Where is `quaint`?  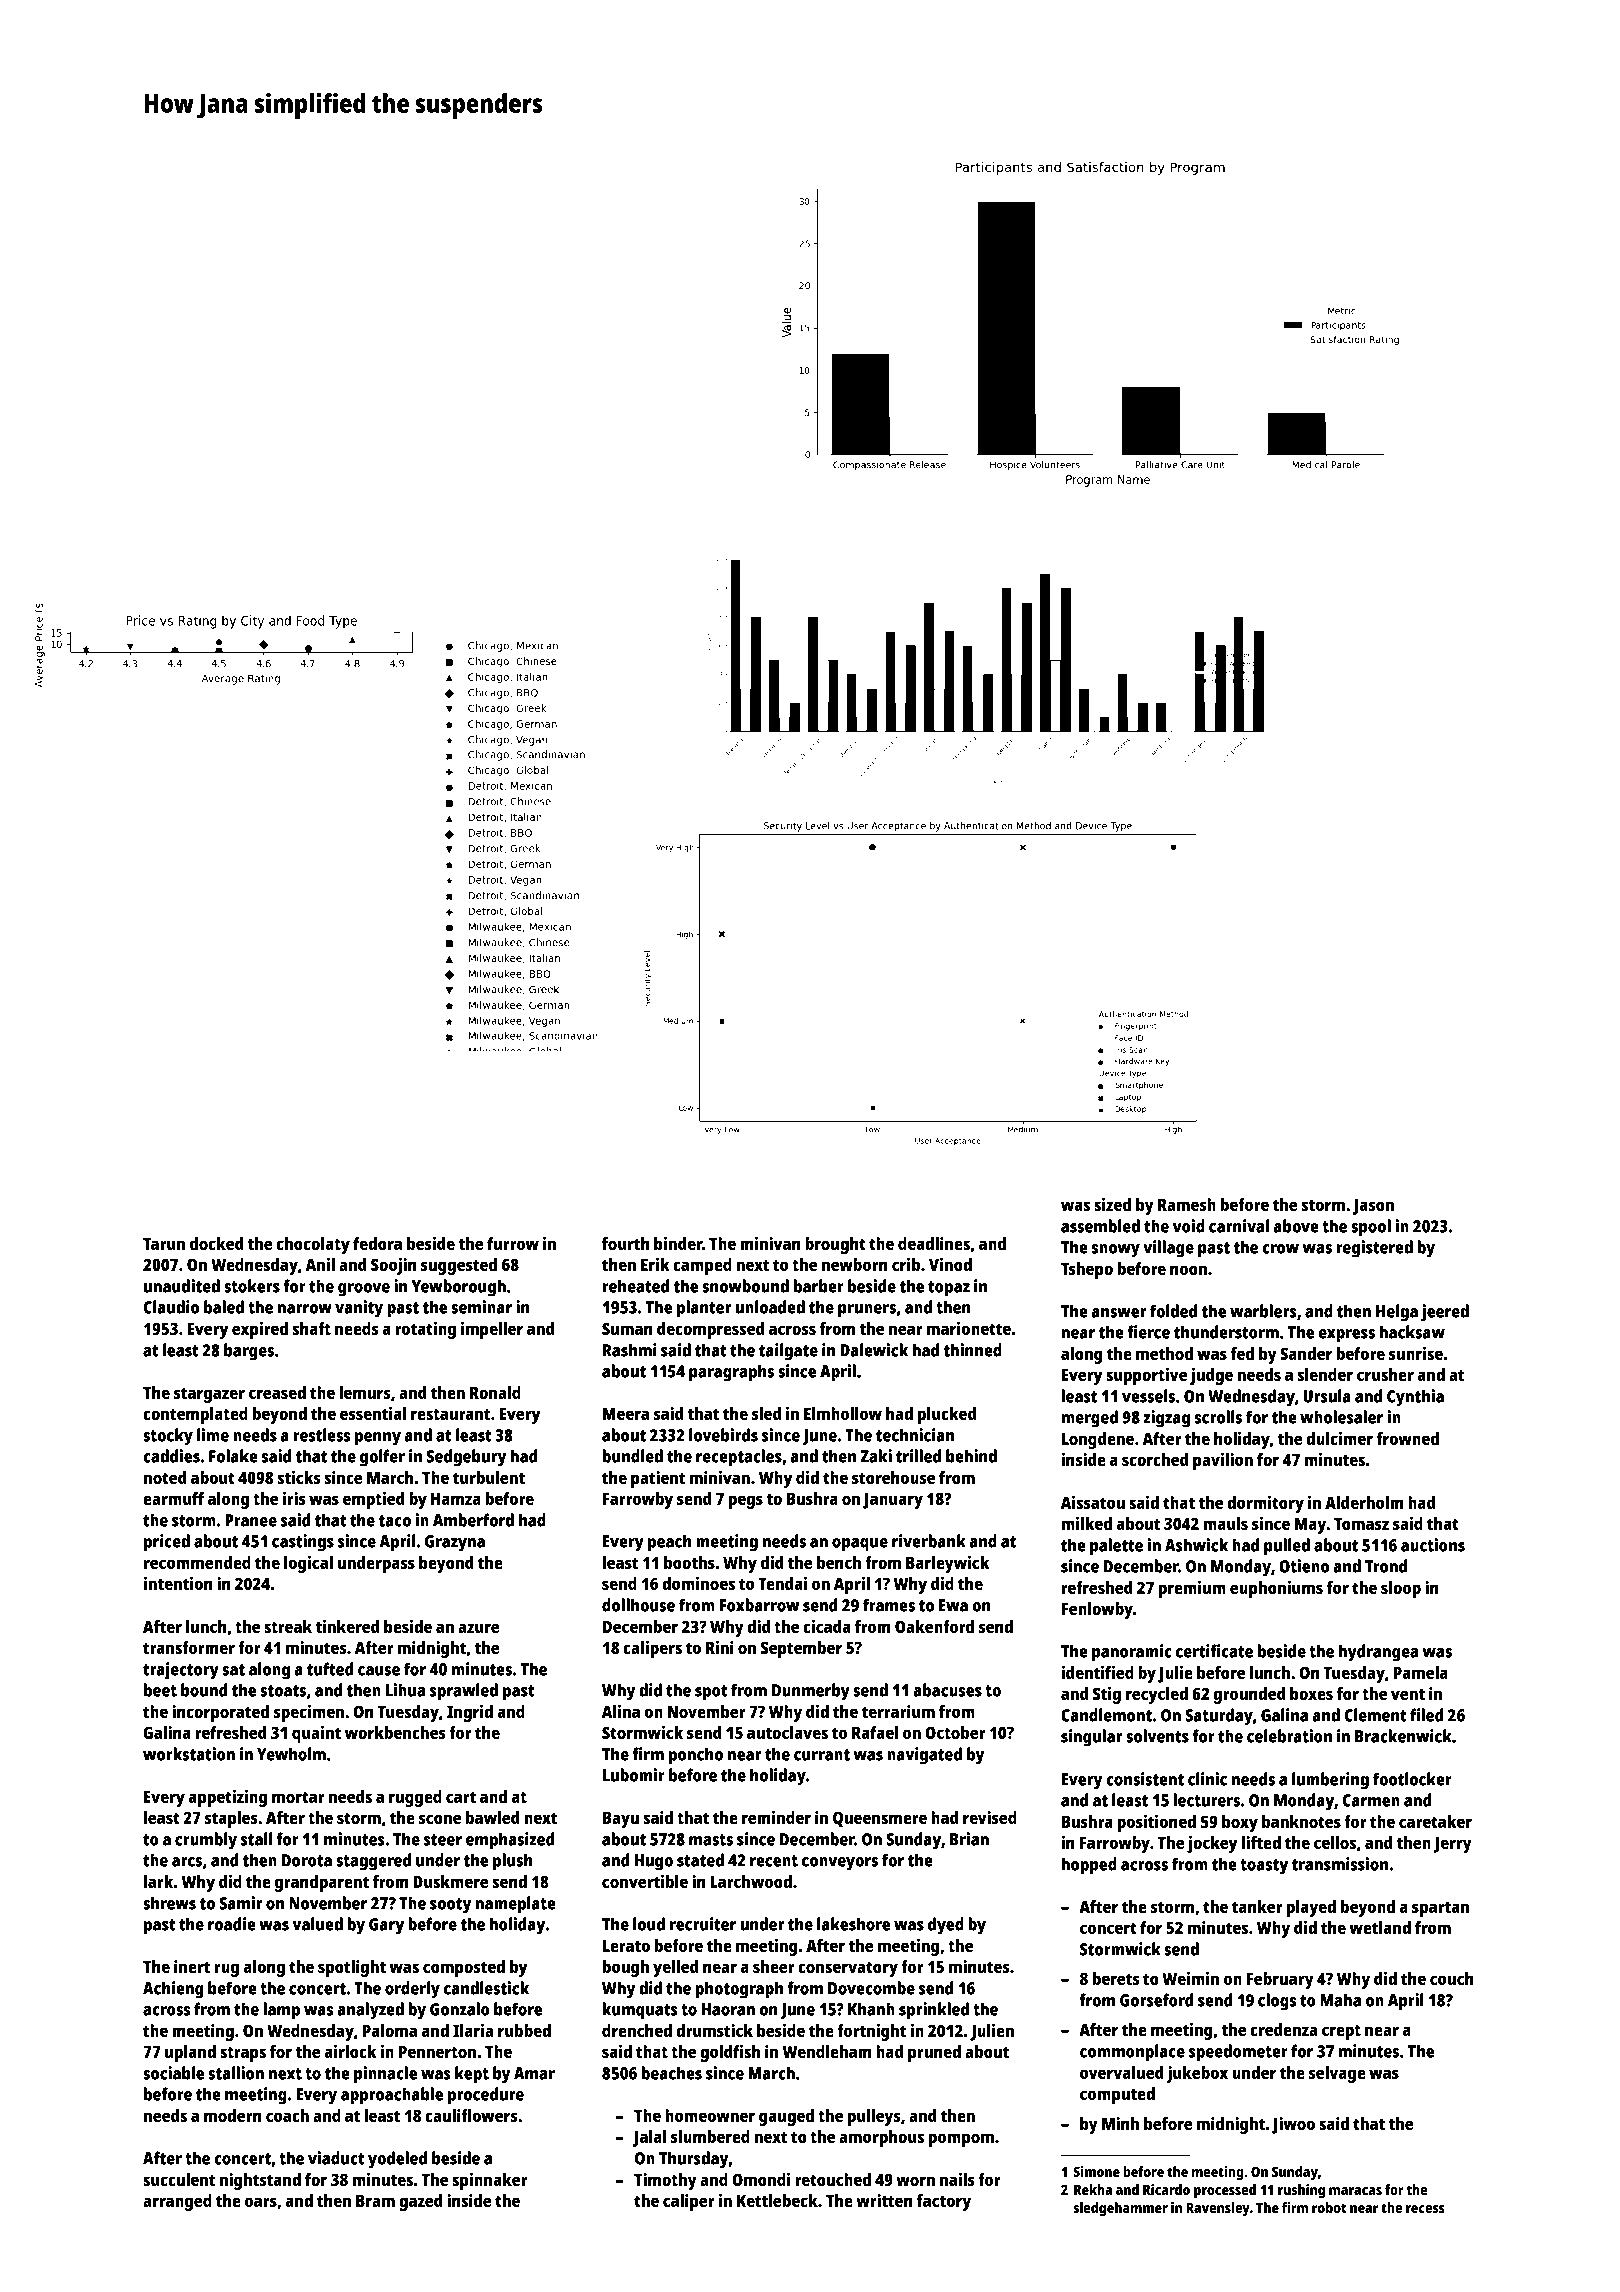 quaint is located at coordinates (316, 1734).
